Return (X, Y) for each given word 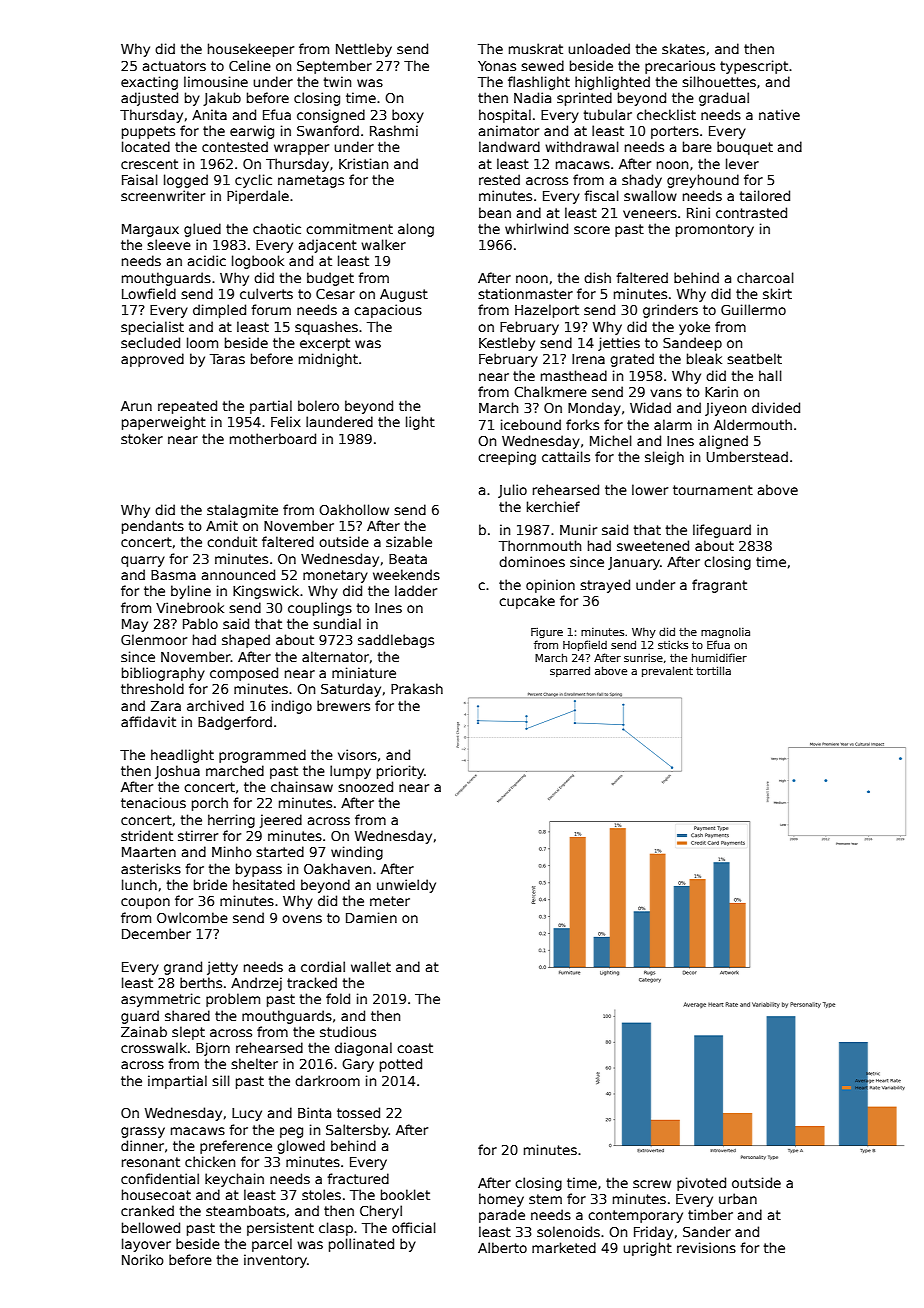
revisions (706, 1247)
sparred (570, 671)
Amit (222, 525)
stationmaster (525, 293)
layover (146, 1245)
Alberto (502, 1247)
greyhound (703, 181)
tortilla (713, 670)
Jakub (222, 99)
